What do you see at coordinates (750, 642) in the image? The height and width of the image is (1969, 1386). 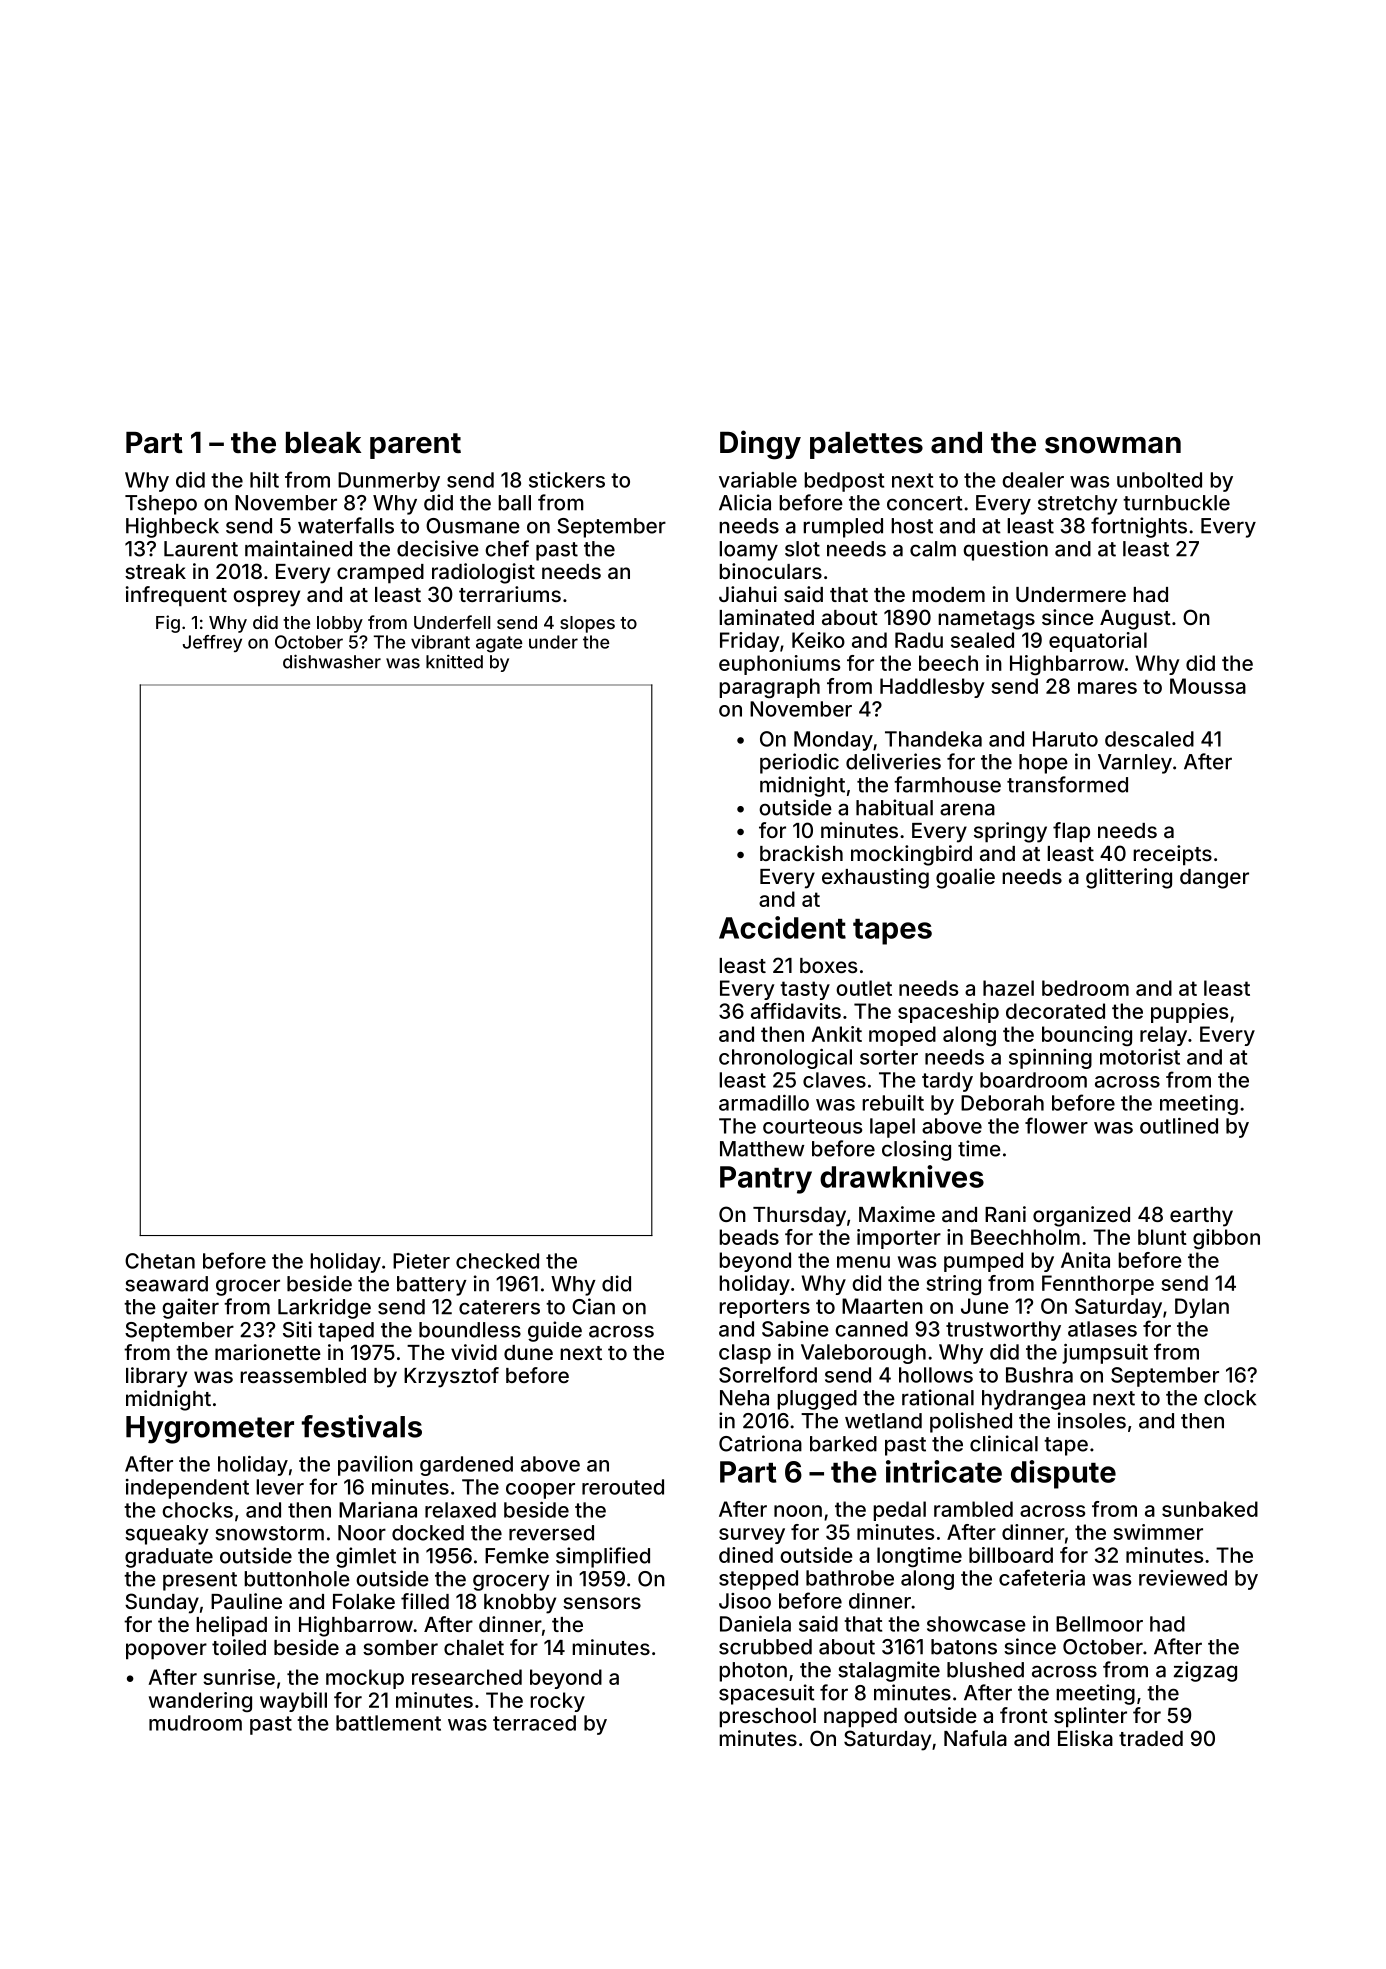 I see `Friday` at bounding box center [750, 642].
